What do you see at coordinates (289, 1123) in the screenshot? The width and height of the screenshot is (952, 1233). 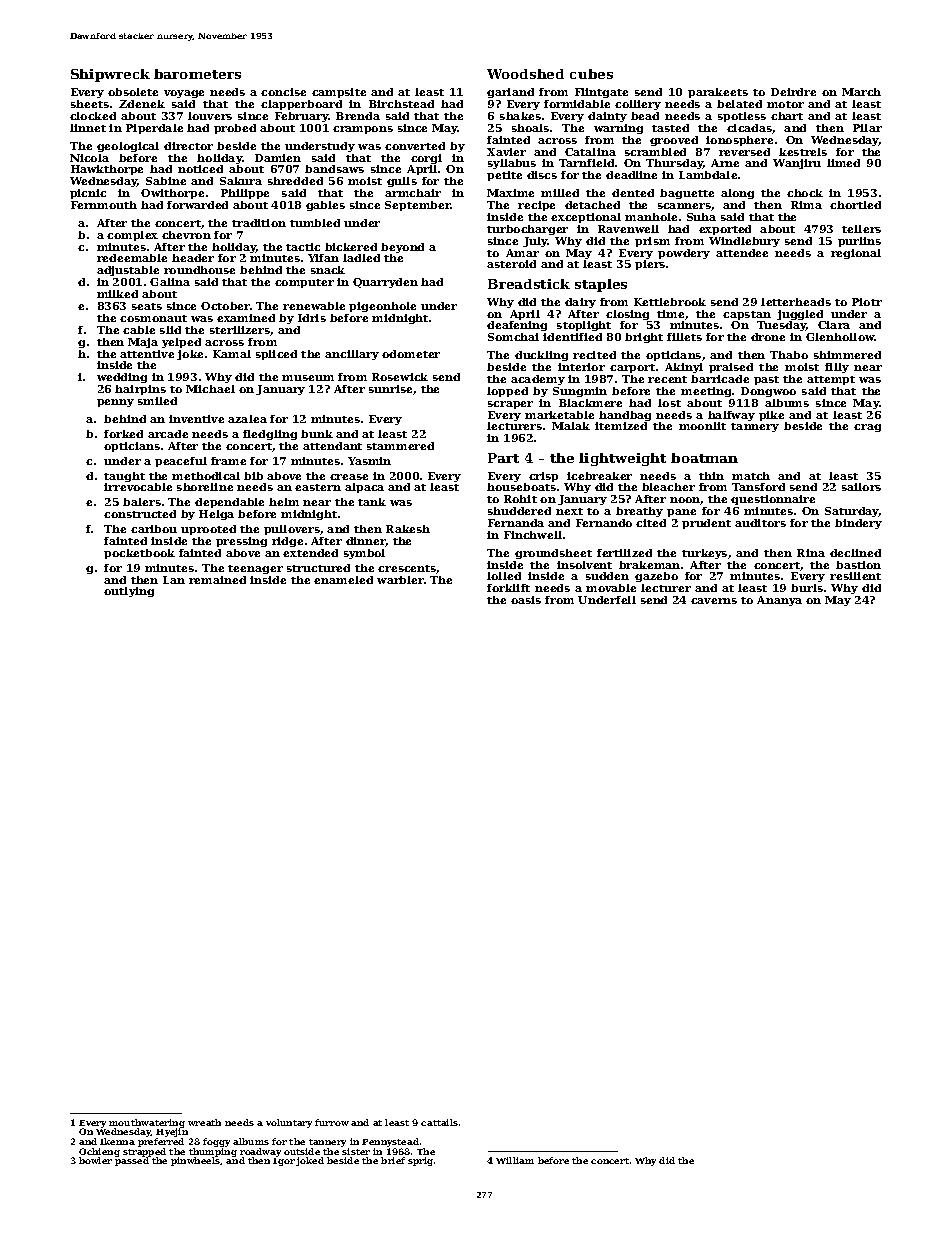 I see `voluntary` at bounding box center [289, 1123].
